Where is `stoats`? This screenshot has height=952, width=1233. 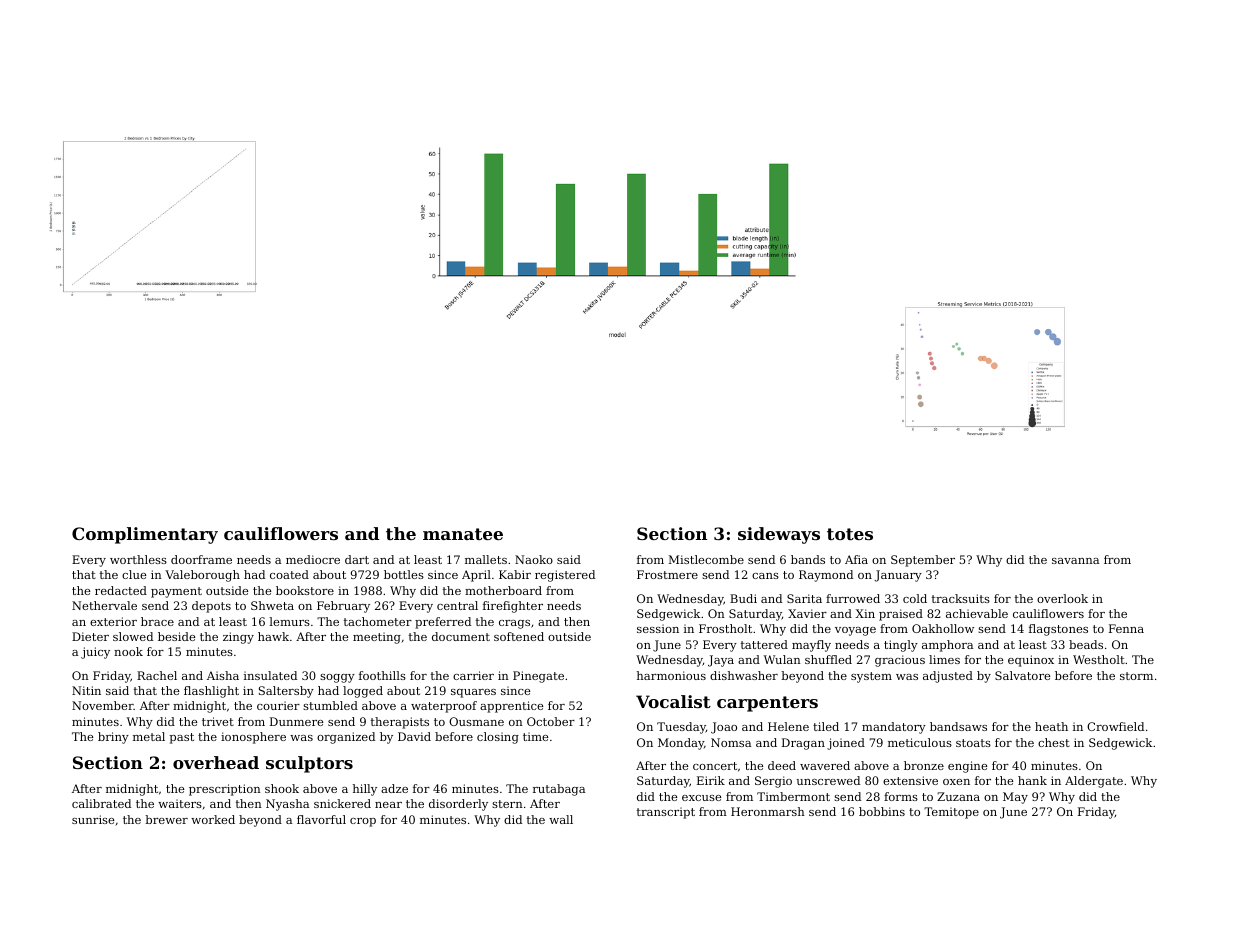
stoats is located at coordinates (973, 743).
